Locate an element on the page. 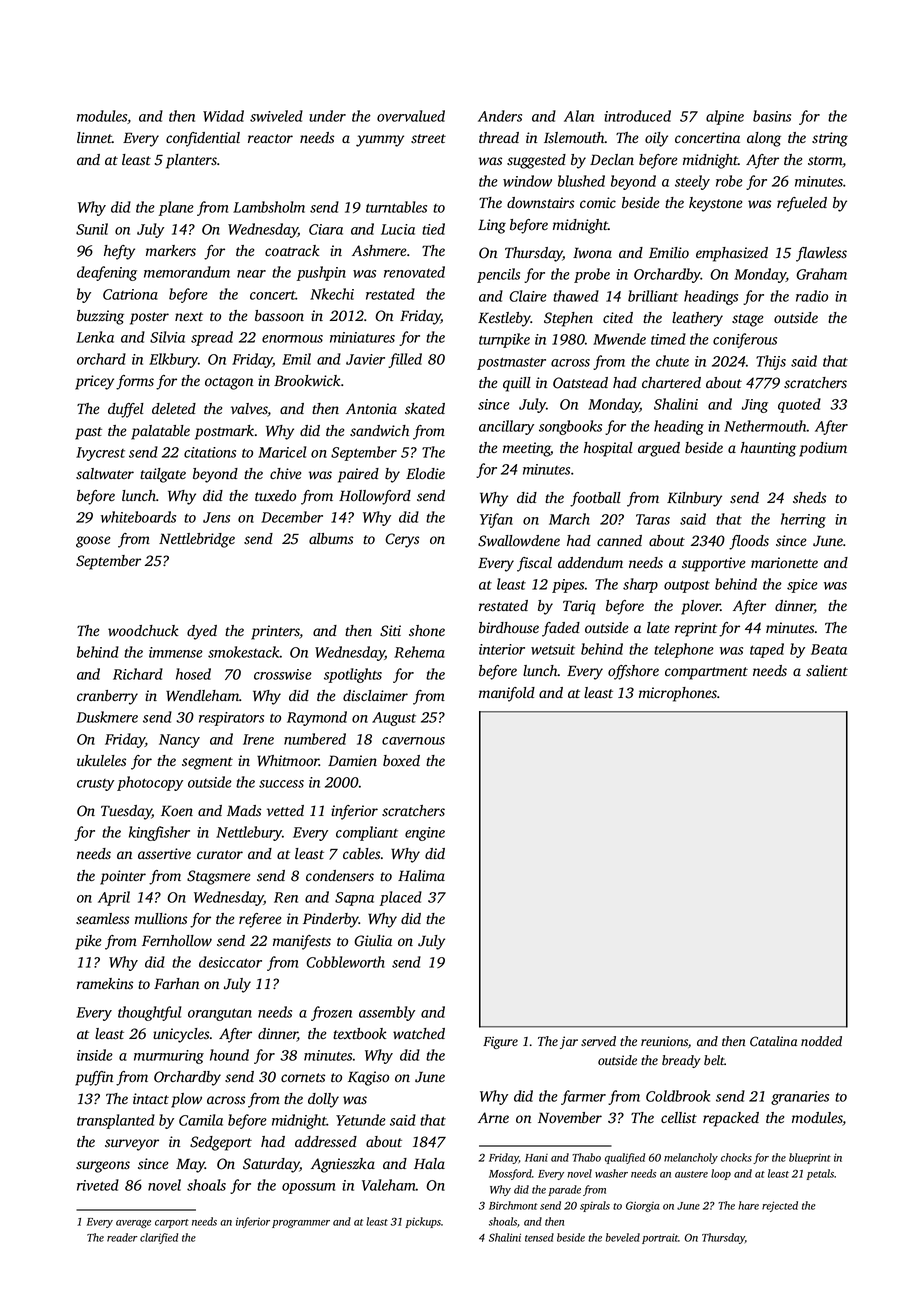 The width and height of the page is (924, 1308). pencils is located at coordinates (498, 275).
